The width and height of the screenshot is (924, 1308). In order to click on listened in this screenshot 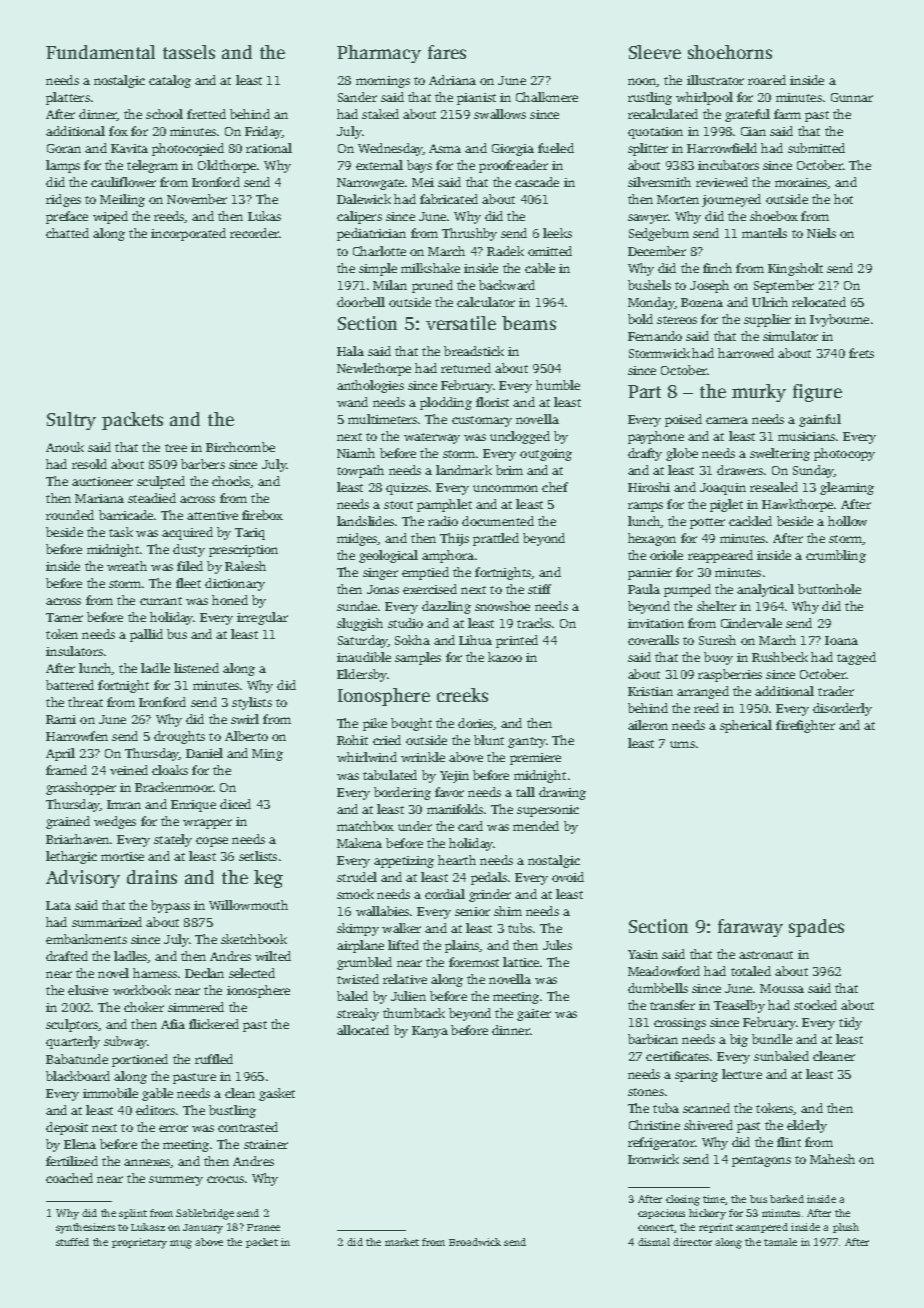, I will do `click(196, 668)`.
